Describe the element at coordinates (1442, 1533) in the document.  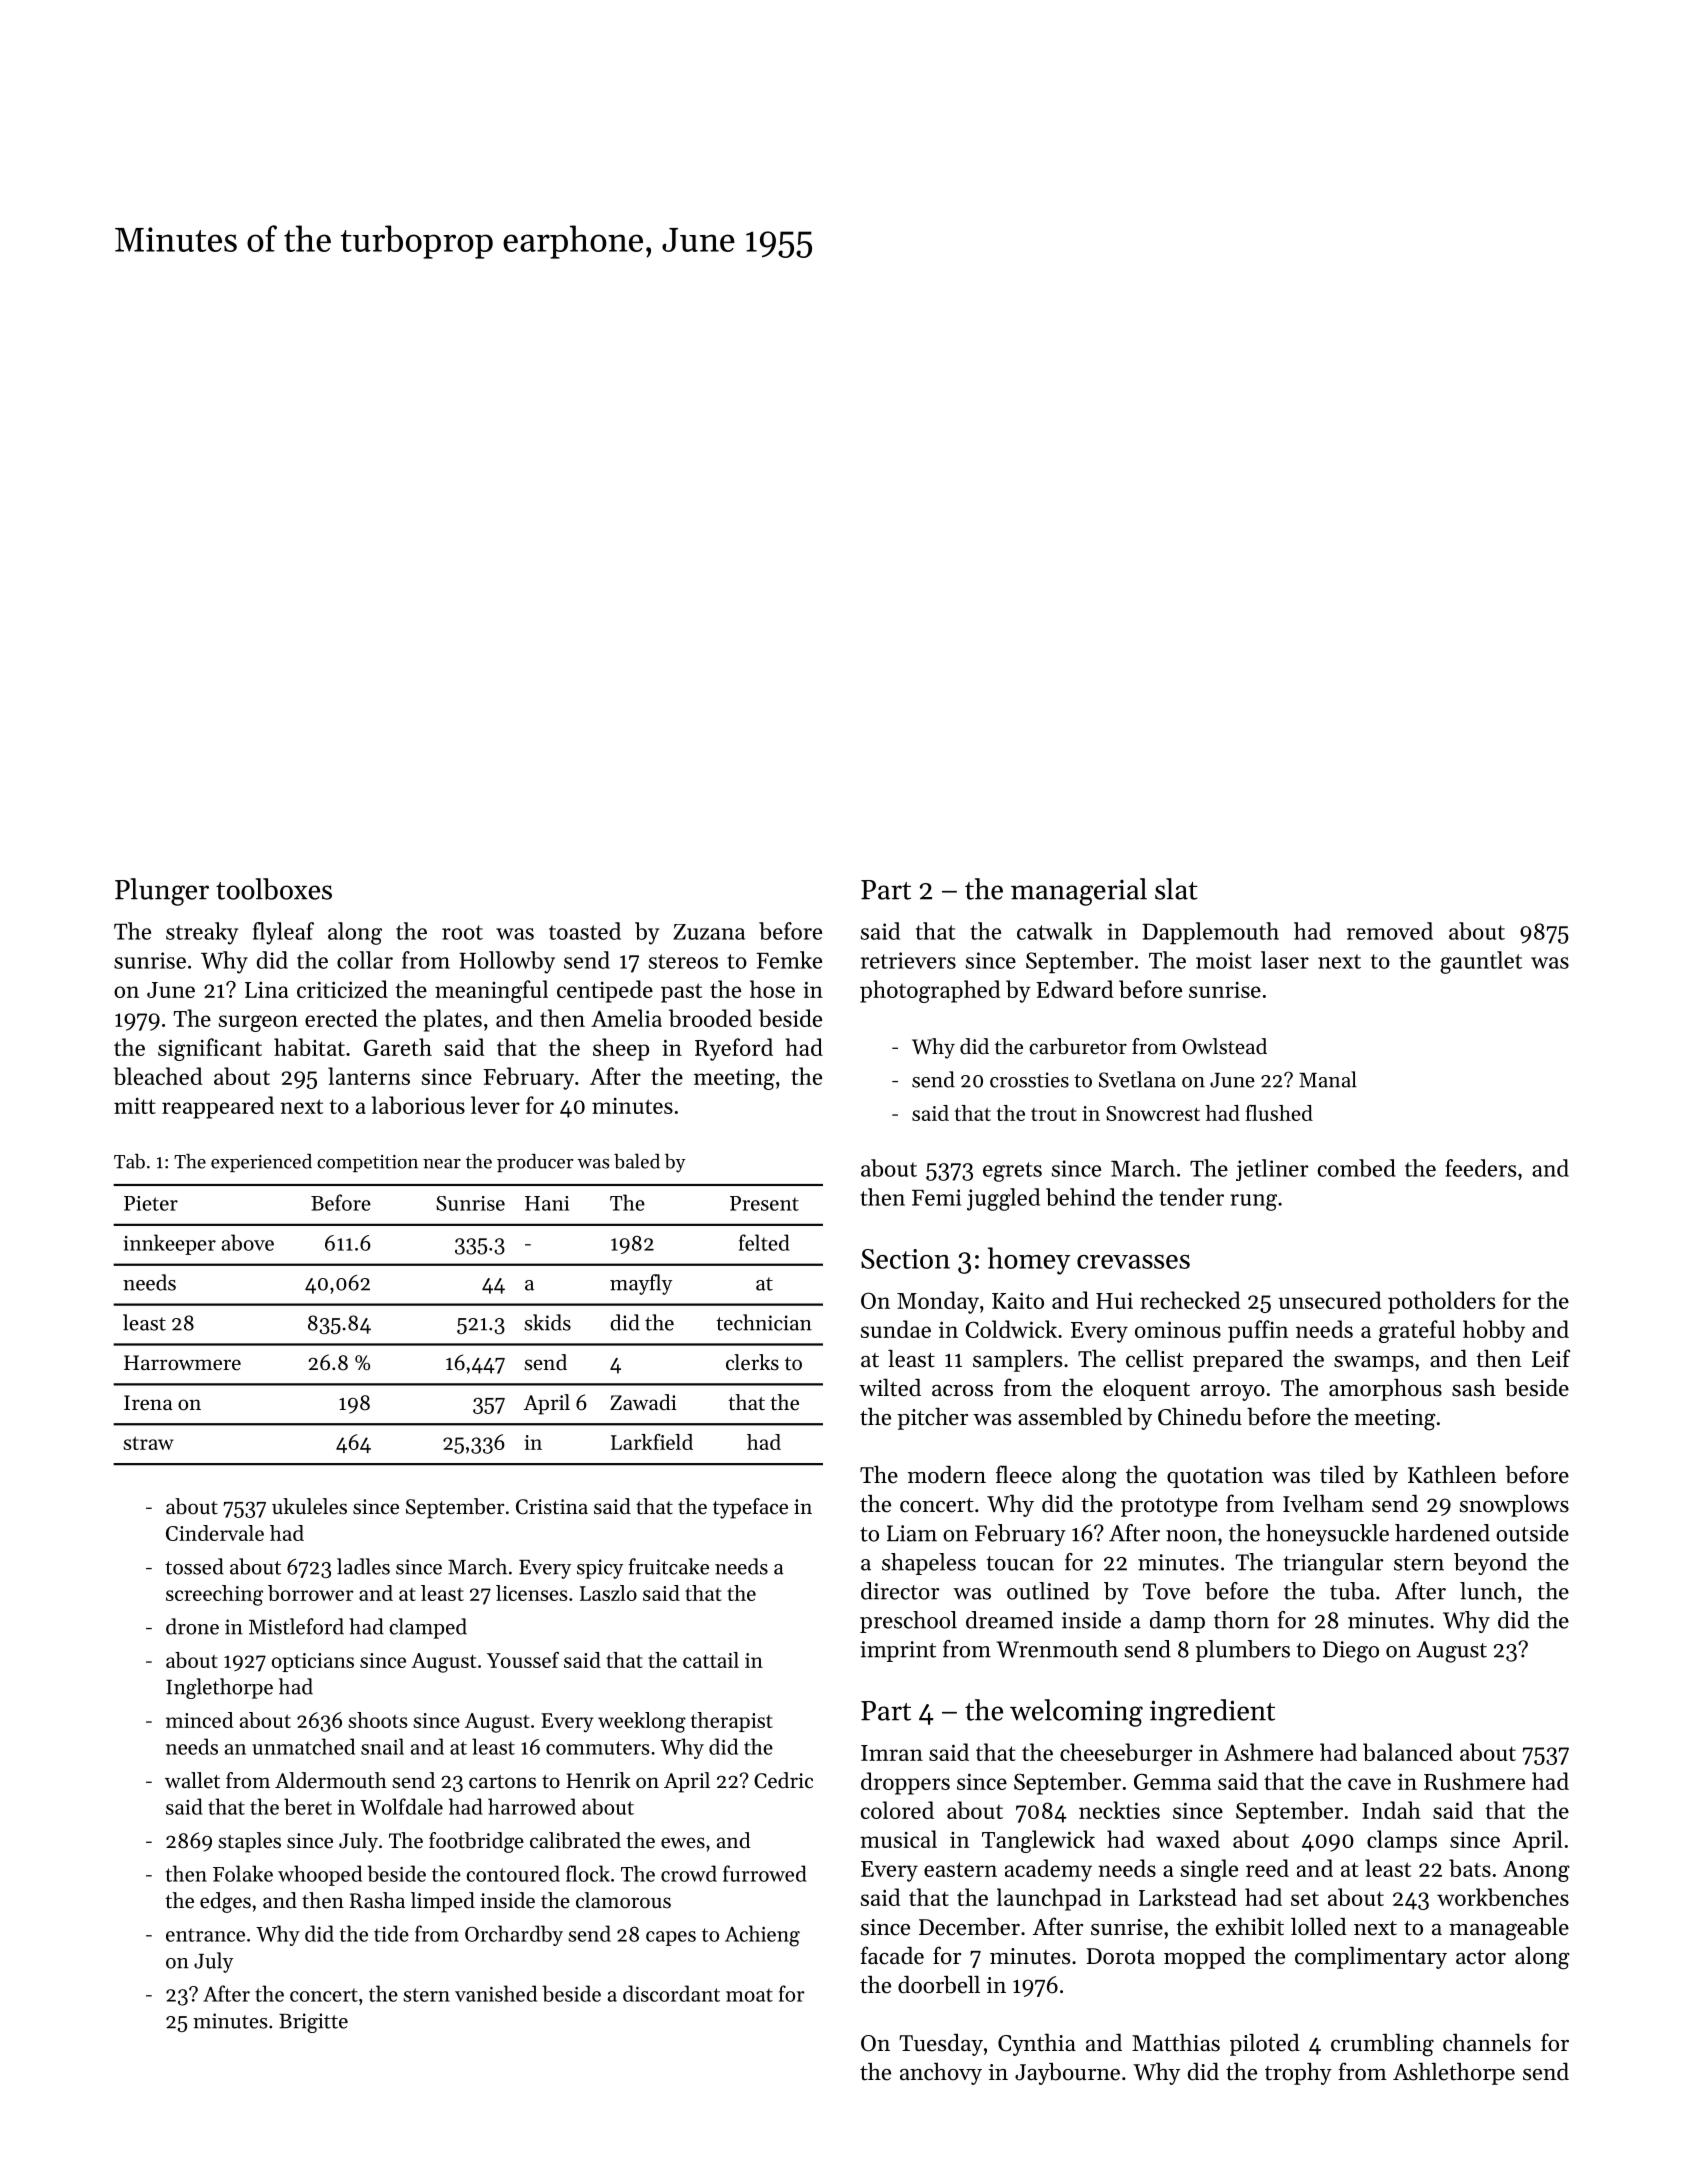
I see `hardened` at that location.
